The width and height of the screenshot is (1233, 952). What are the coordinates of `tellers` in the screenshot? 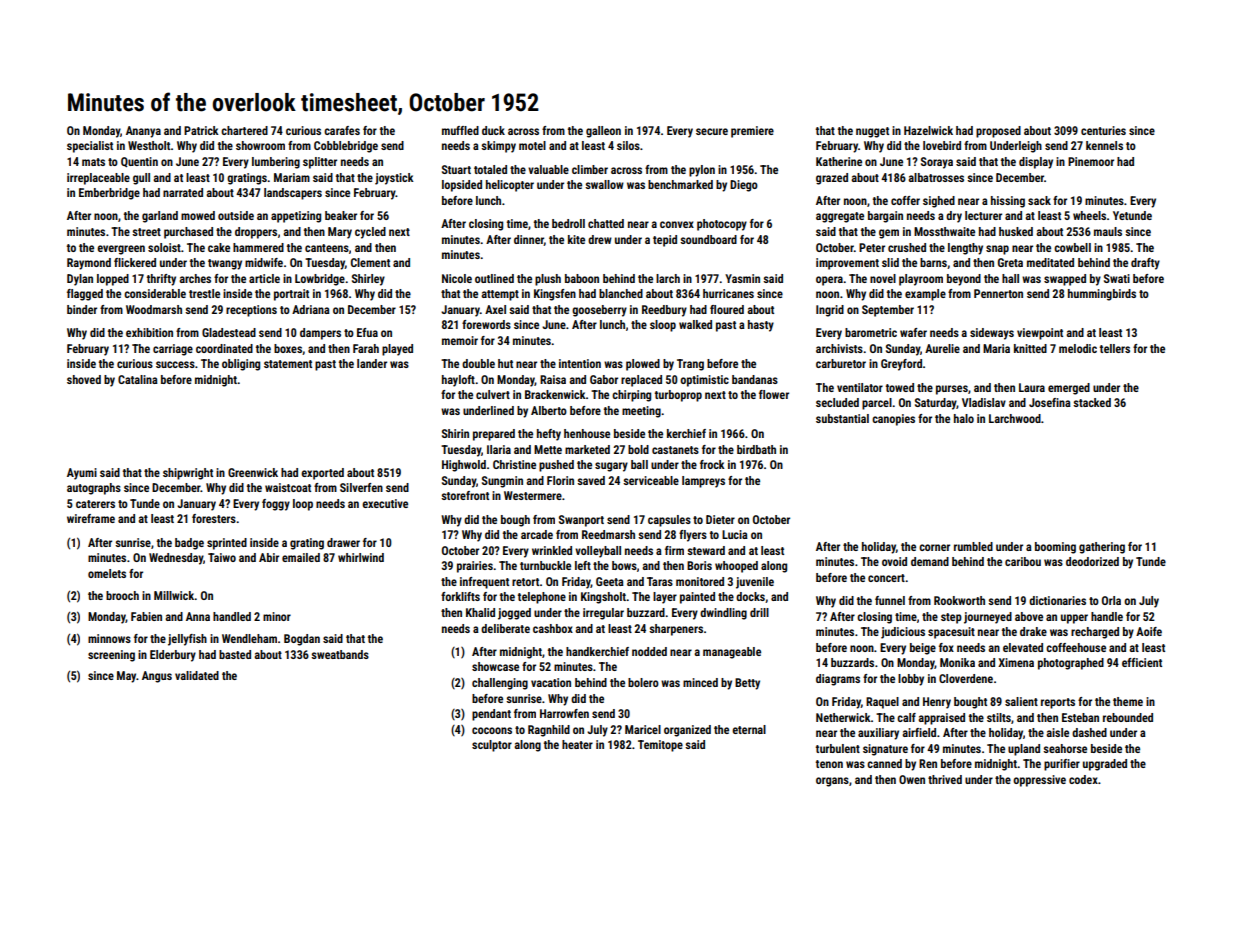 It's located at (1115, 348).
